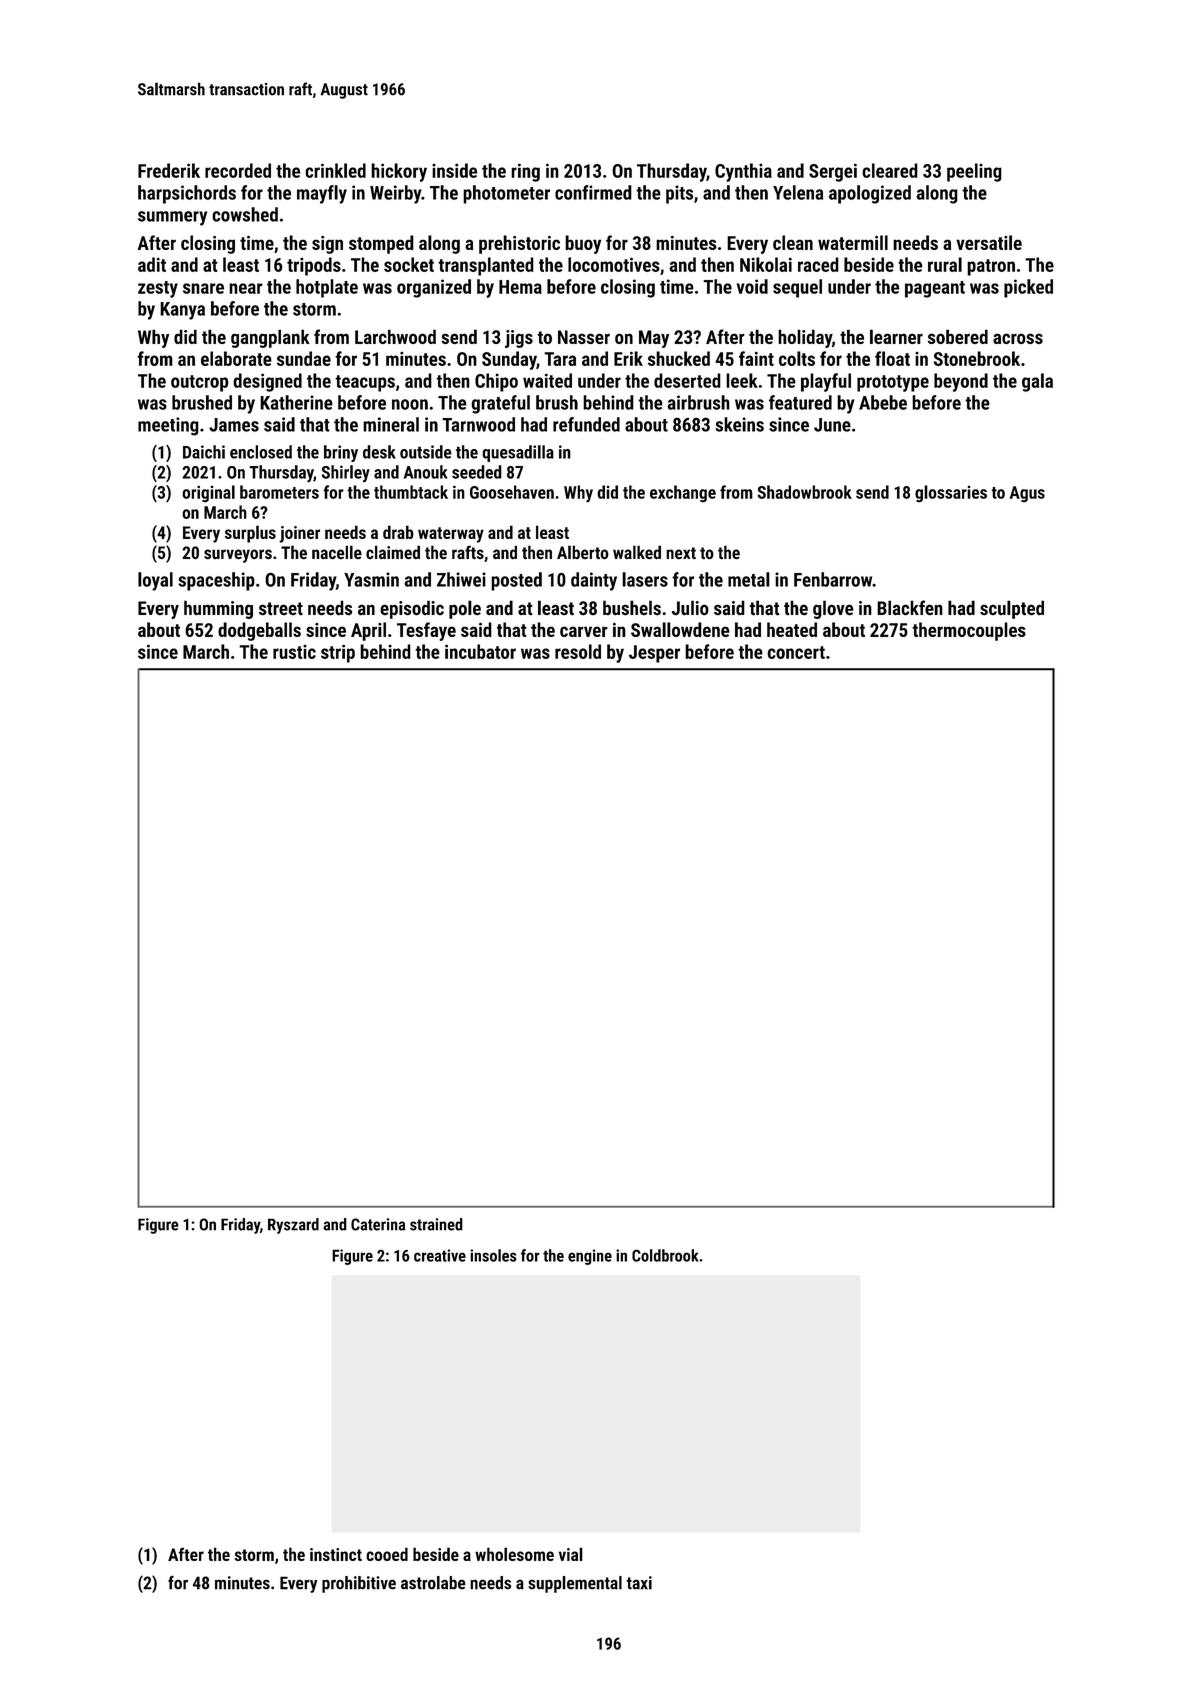  Describe the element at coordinates (359, 1584) in the screenshot. I see `prohibitive` at that location.
